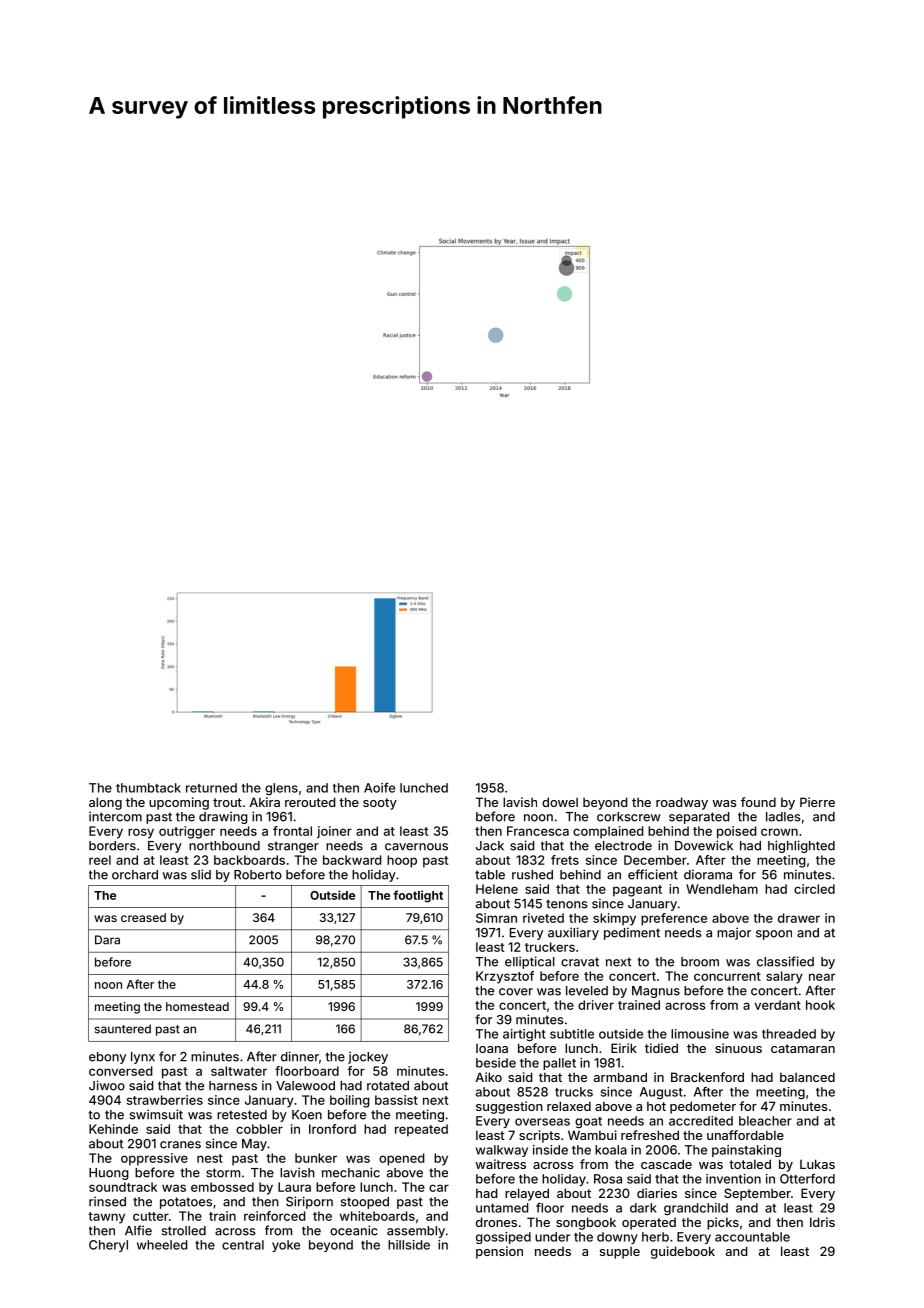 Image resolution: width=924 pixels, height=1308 pixels. What do you see at coordinates (239, 1071) in the screenshot?
I see `saltwater` at bounding box center [239, 1071].
